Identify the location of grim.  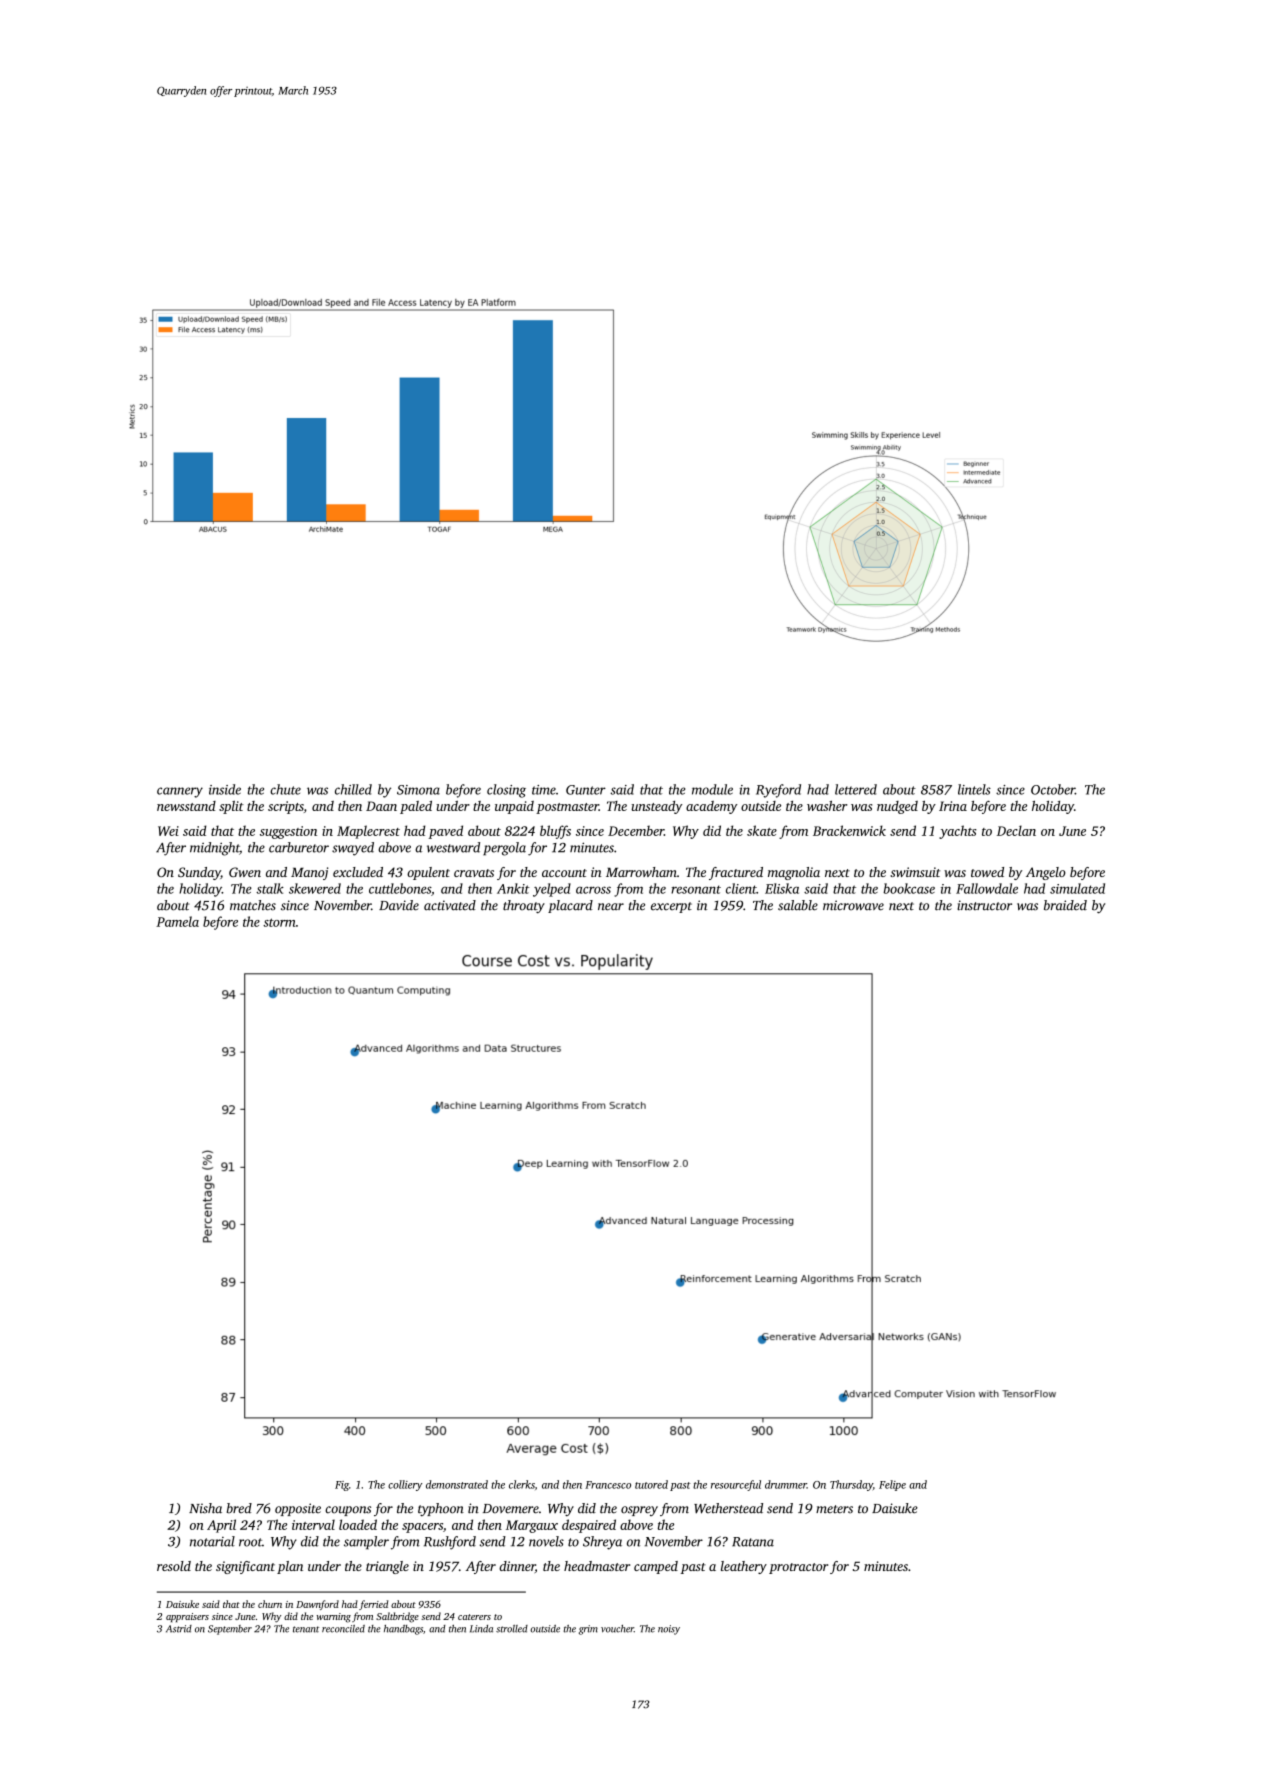
(588, 1630).
